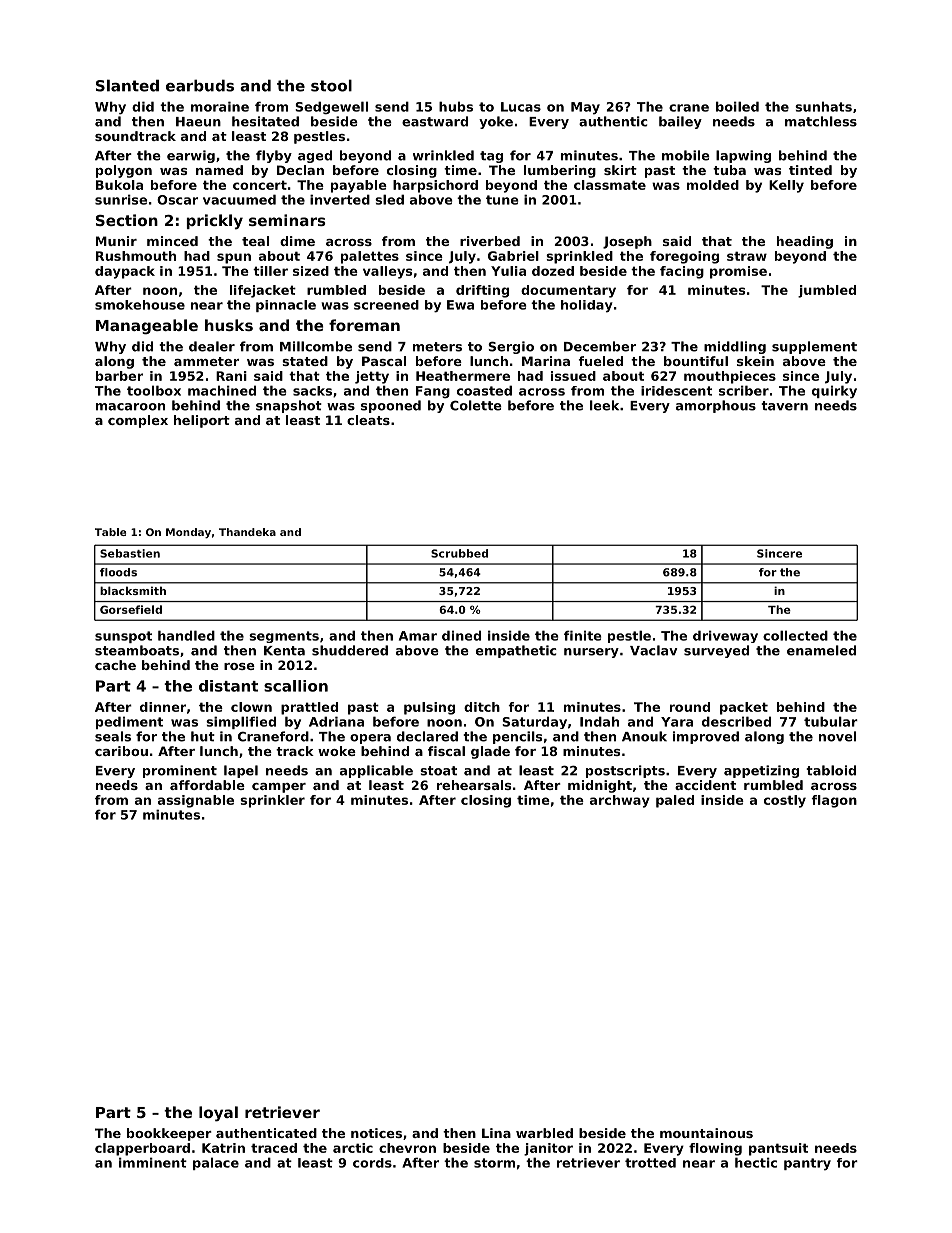  Describe the element at coordinates (834, 392) in the screenshot. I see `quirky` at that location.
